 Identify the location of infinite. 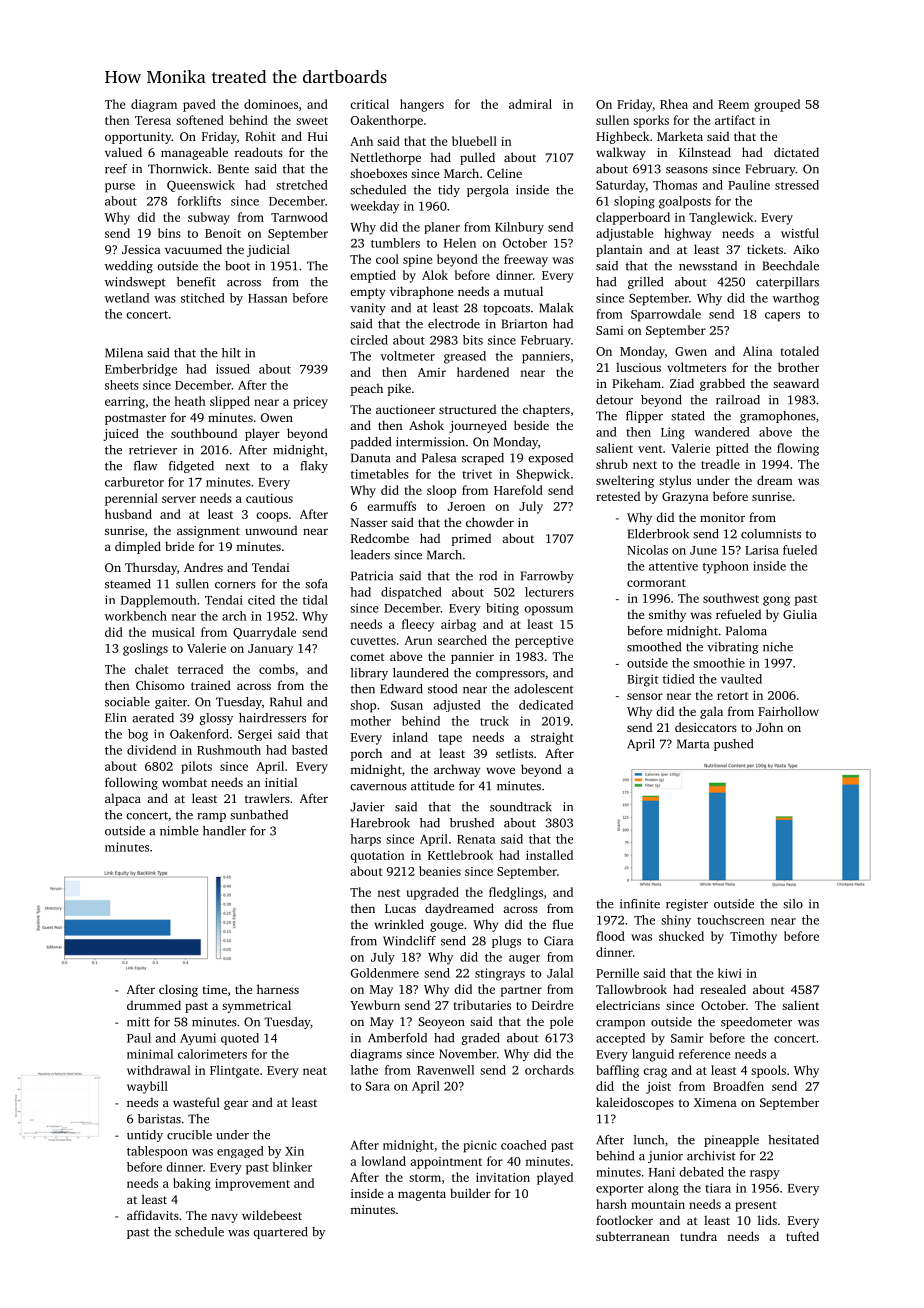
(640, 904).
